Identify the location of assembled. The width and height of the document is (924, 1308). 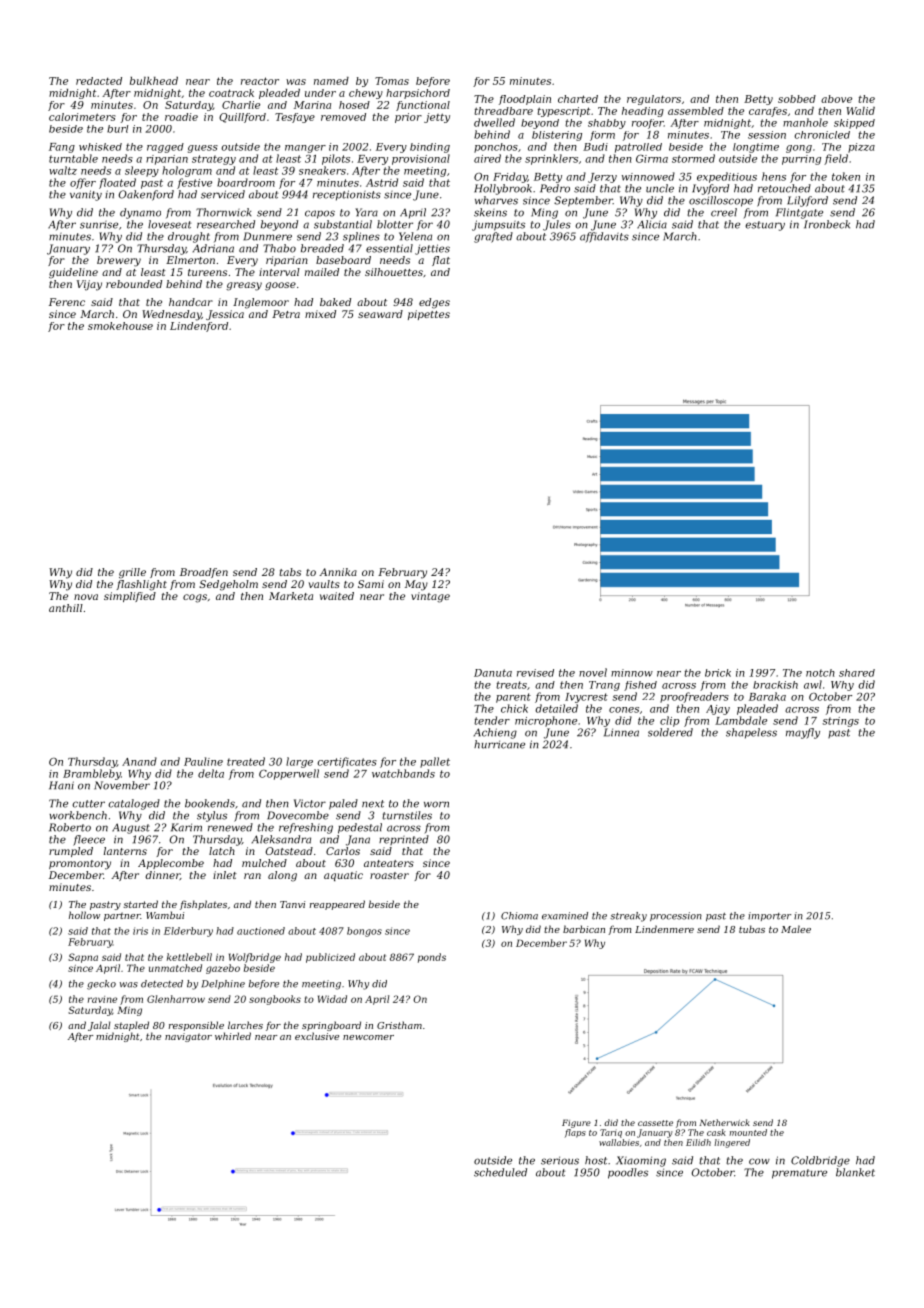
(696, 111).
